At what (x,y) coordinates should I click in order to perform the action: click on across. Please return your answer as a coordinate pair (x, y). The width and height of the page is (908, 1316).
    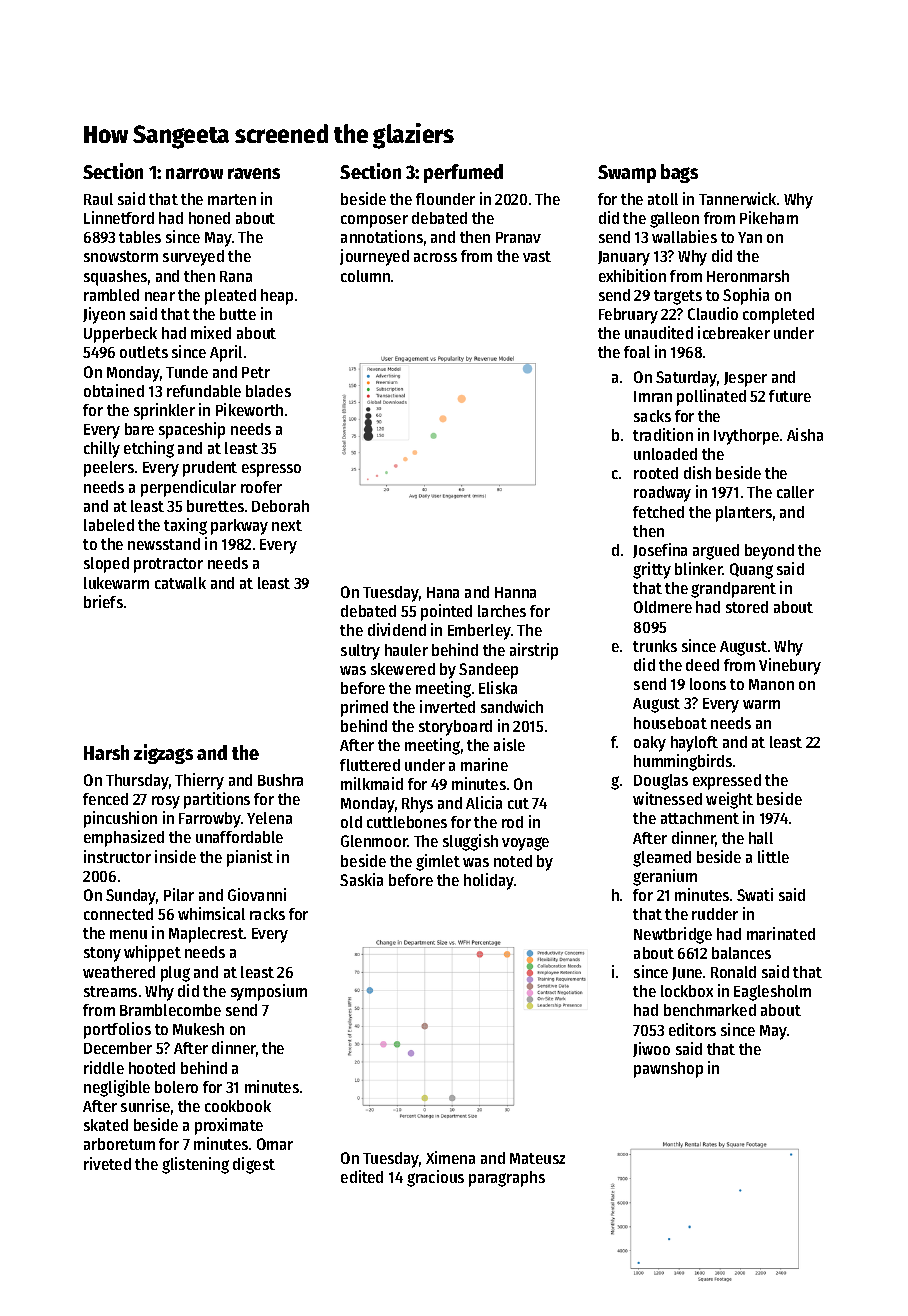
    Looking at the image, I should click on (435, 257).
